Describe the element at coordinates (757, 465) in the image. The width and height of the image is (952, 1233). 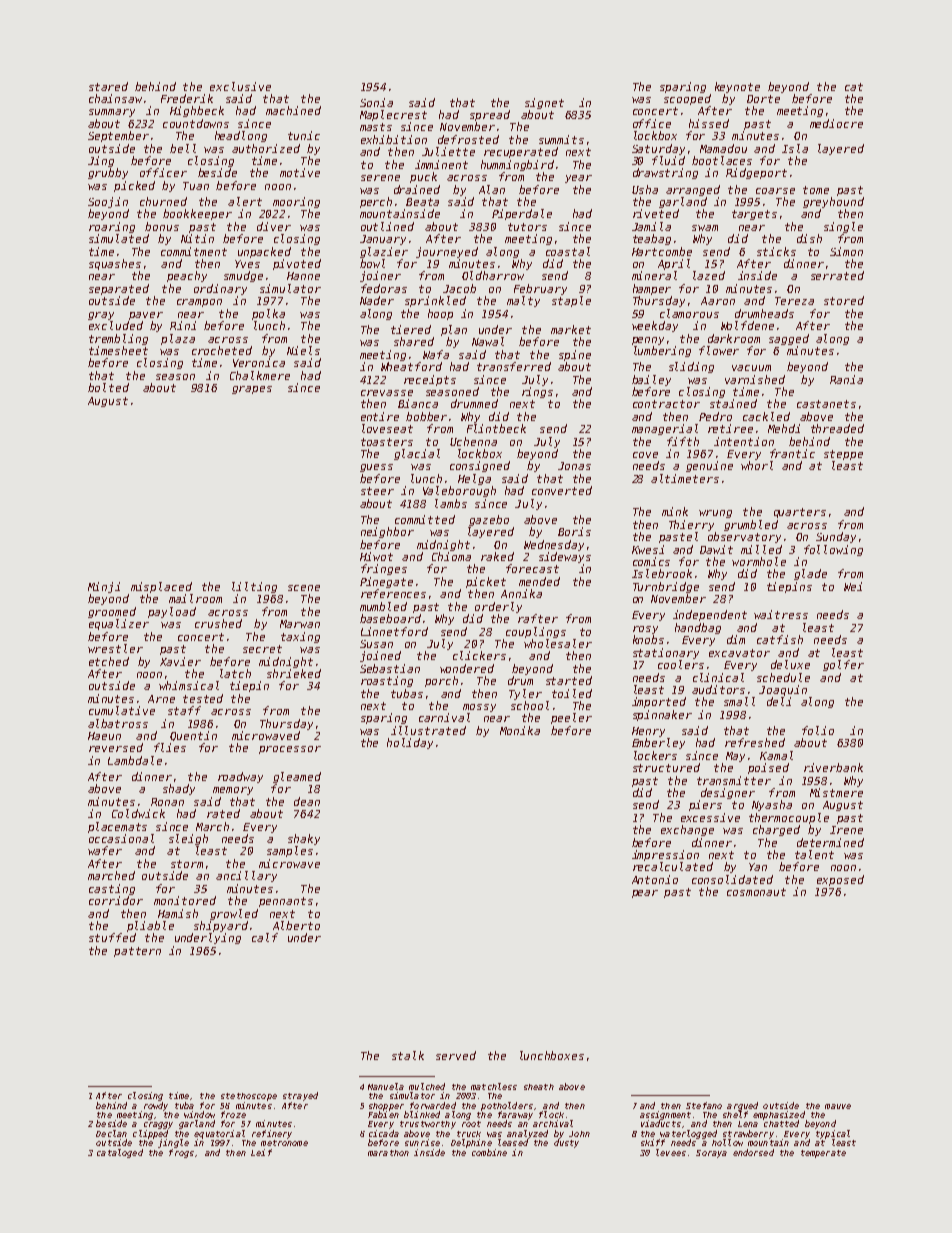
I see `whorl` at that location.
